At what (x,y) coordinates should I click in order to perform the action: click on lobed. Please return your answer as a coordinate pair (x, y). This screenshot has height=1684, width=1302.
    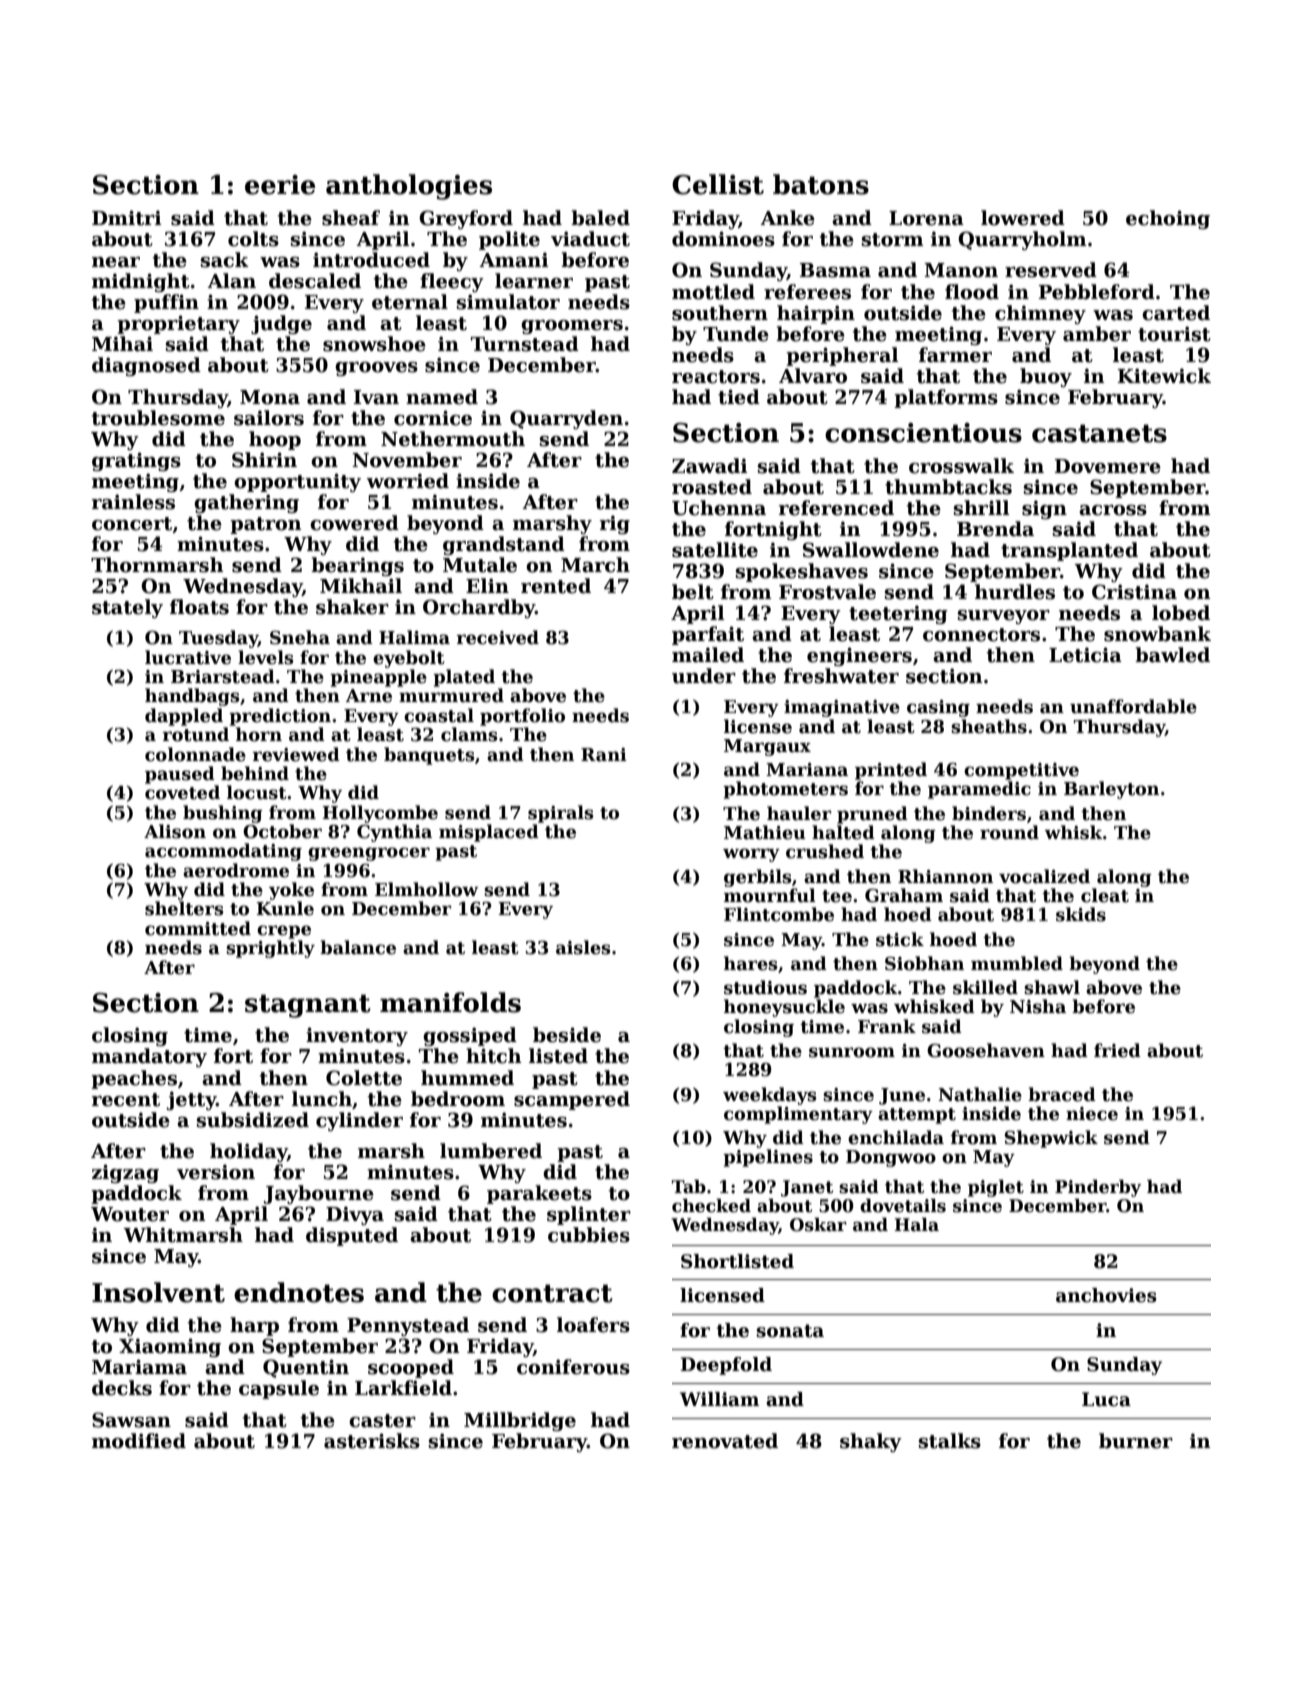
    Looking at the image, I should click on (1181, 613).
